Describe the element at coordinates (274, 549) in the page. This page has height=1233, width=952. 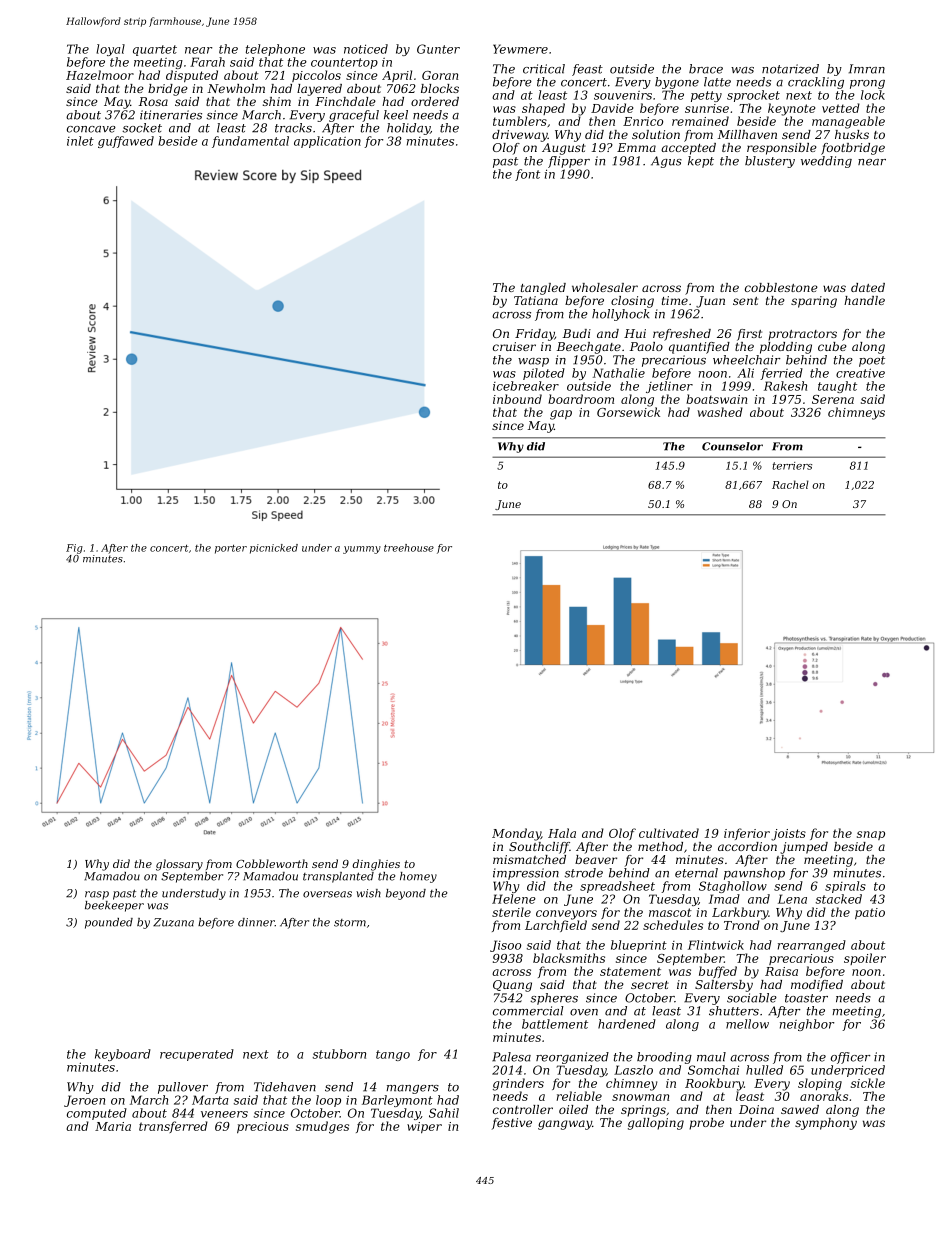
I see `picnicked` at that location.
